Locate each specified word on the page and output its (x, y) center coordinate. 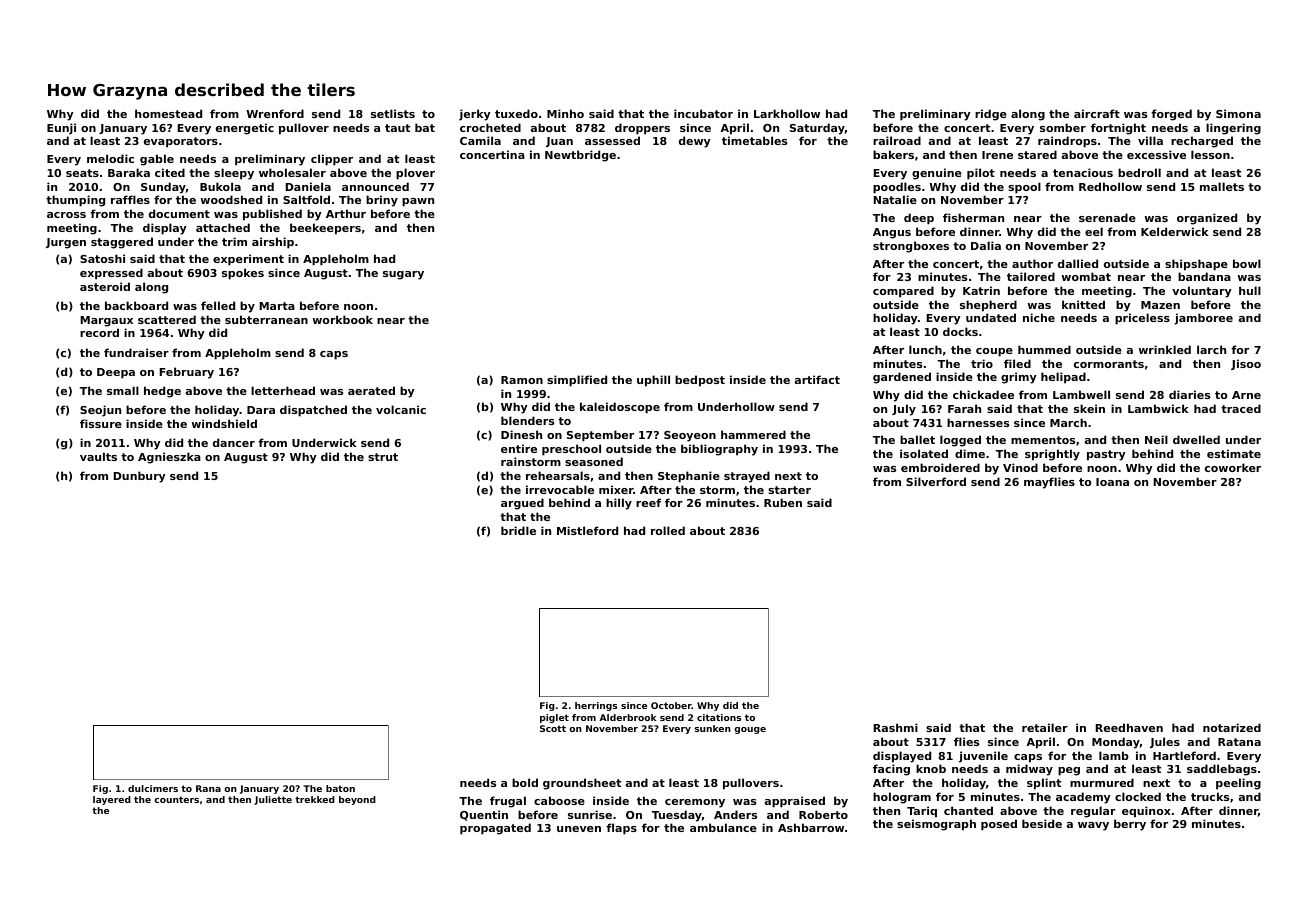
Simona (1238, 113)
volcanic (401, 409)
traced (1241, 408)
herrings (596, 706)
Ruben (783, 502)
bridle (518, 530)
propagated (495, 829)
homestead (168, 113)
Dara (261, 410)
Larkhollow (787, 113)
